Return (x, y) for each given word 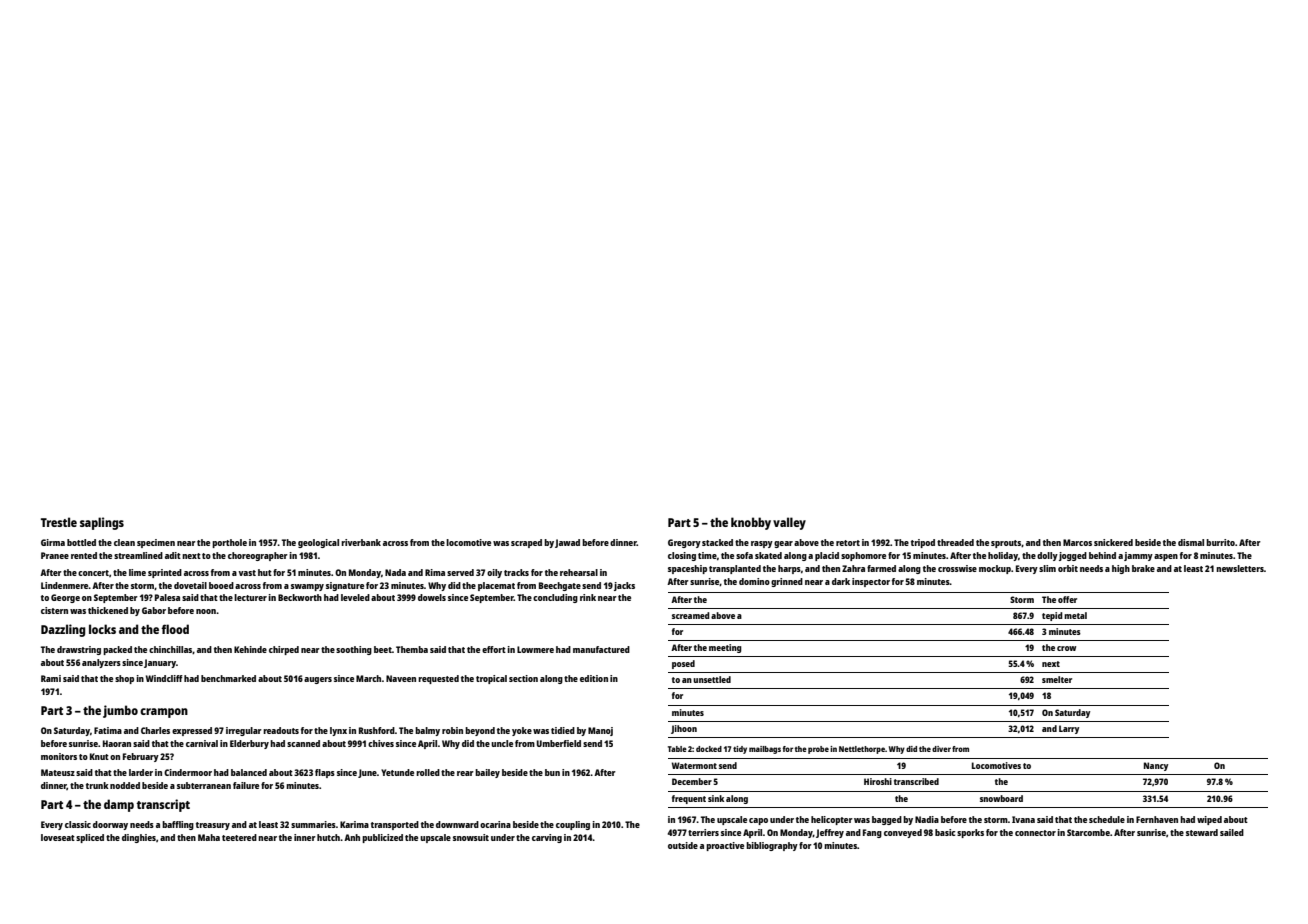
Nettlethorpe (862, 750)
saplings (102, 523)
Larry (1069, 729)
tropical (491, 679)
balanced (249, 772)
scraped (526, 543)
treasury (213, 826)
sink (716, 798)
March (368, 678)
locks (102, 629)
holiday (1003, 556)
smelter (1057, 679)
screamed (691, 615)
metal (1075, 615)
